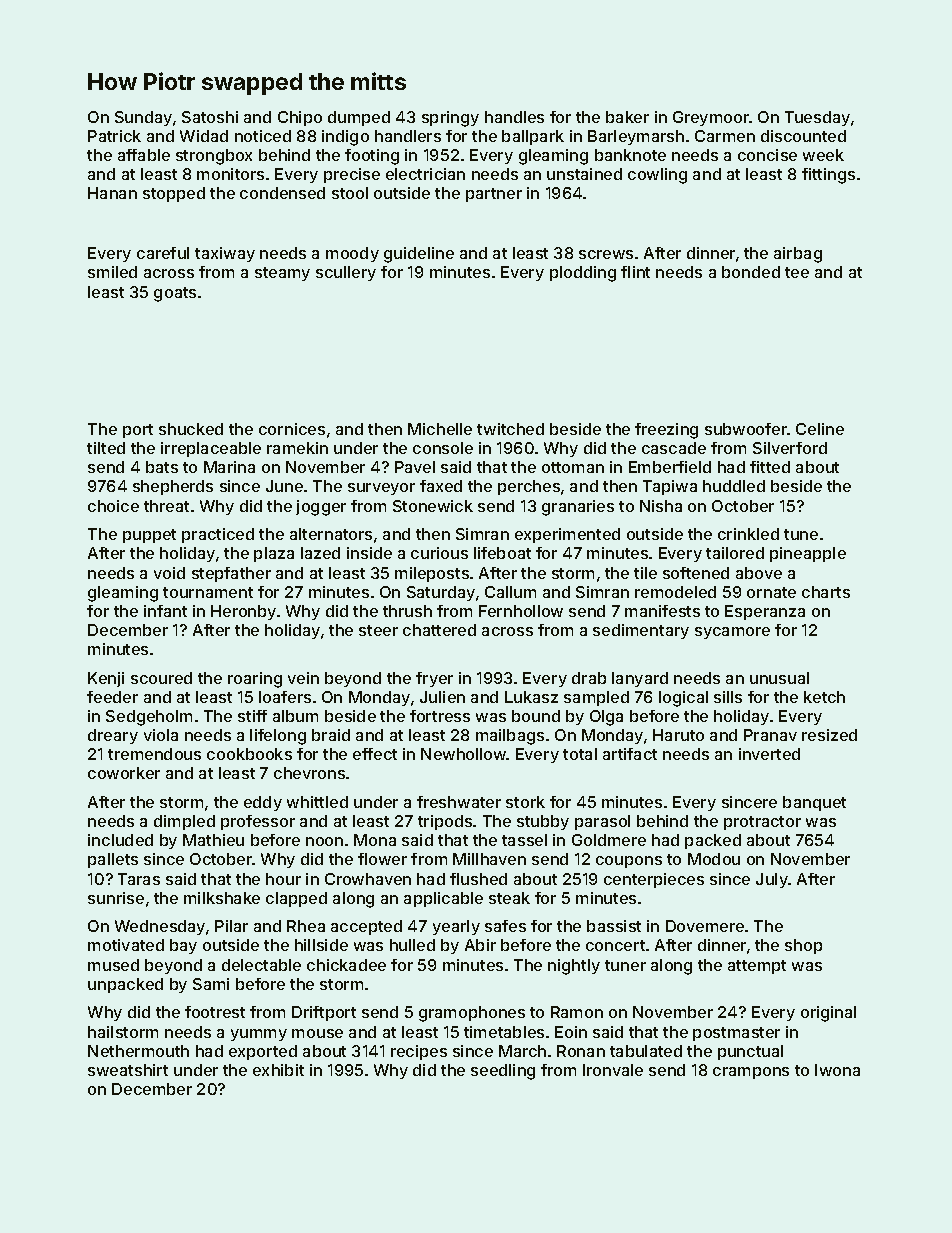  Describe the element at coordinates (352, 254) in the screenshot. I see `moody` at that location.
